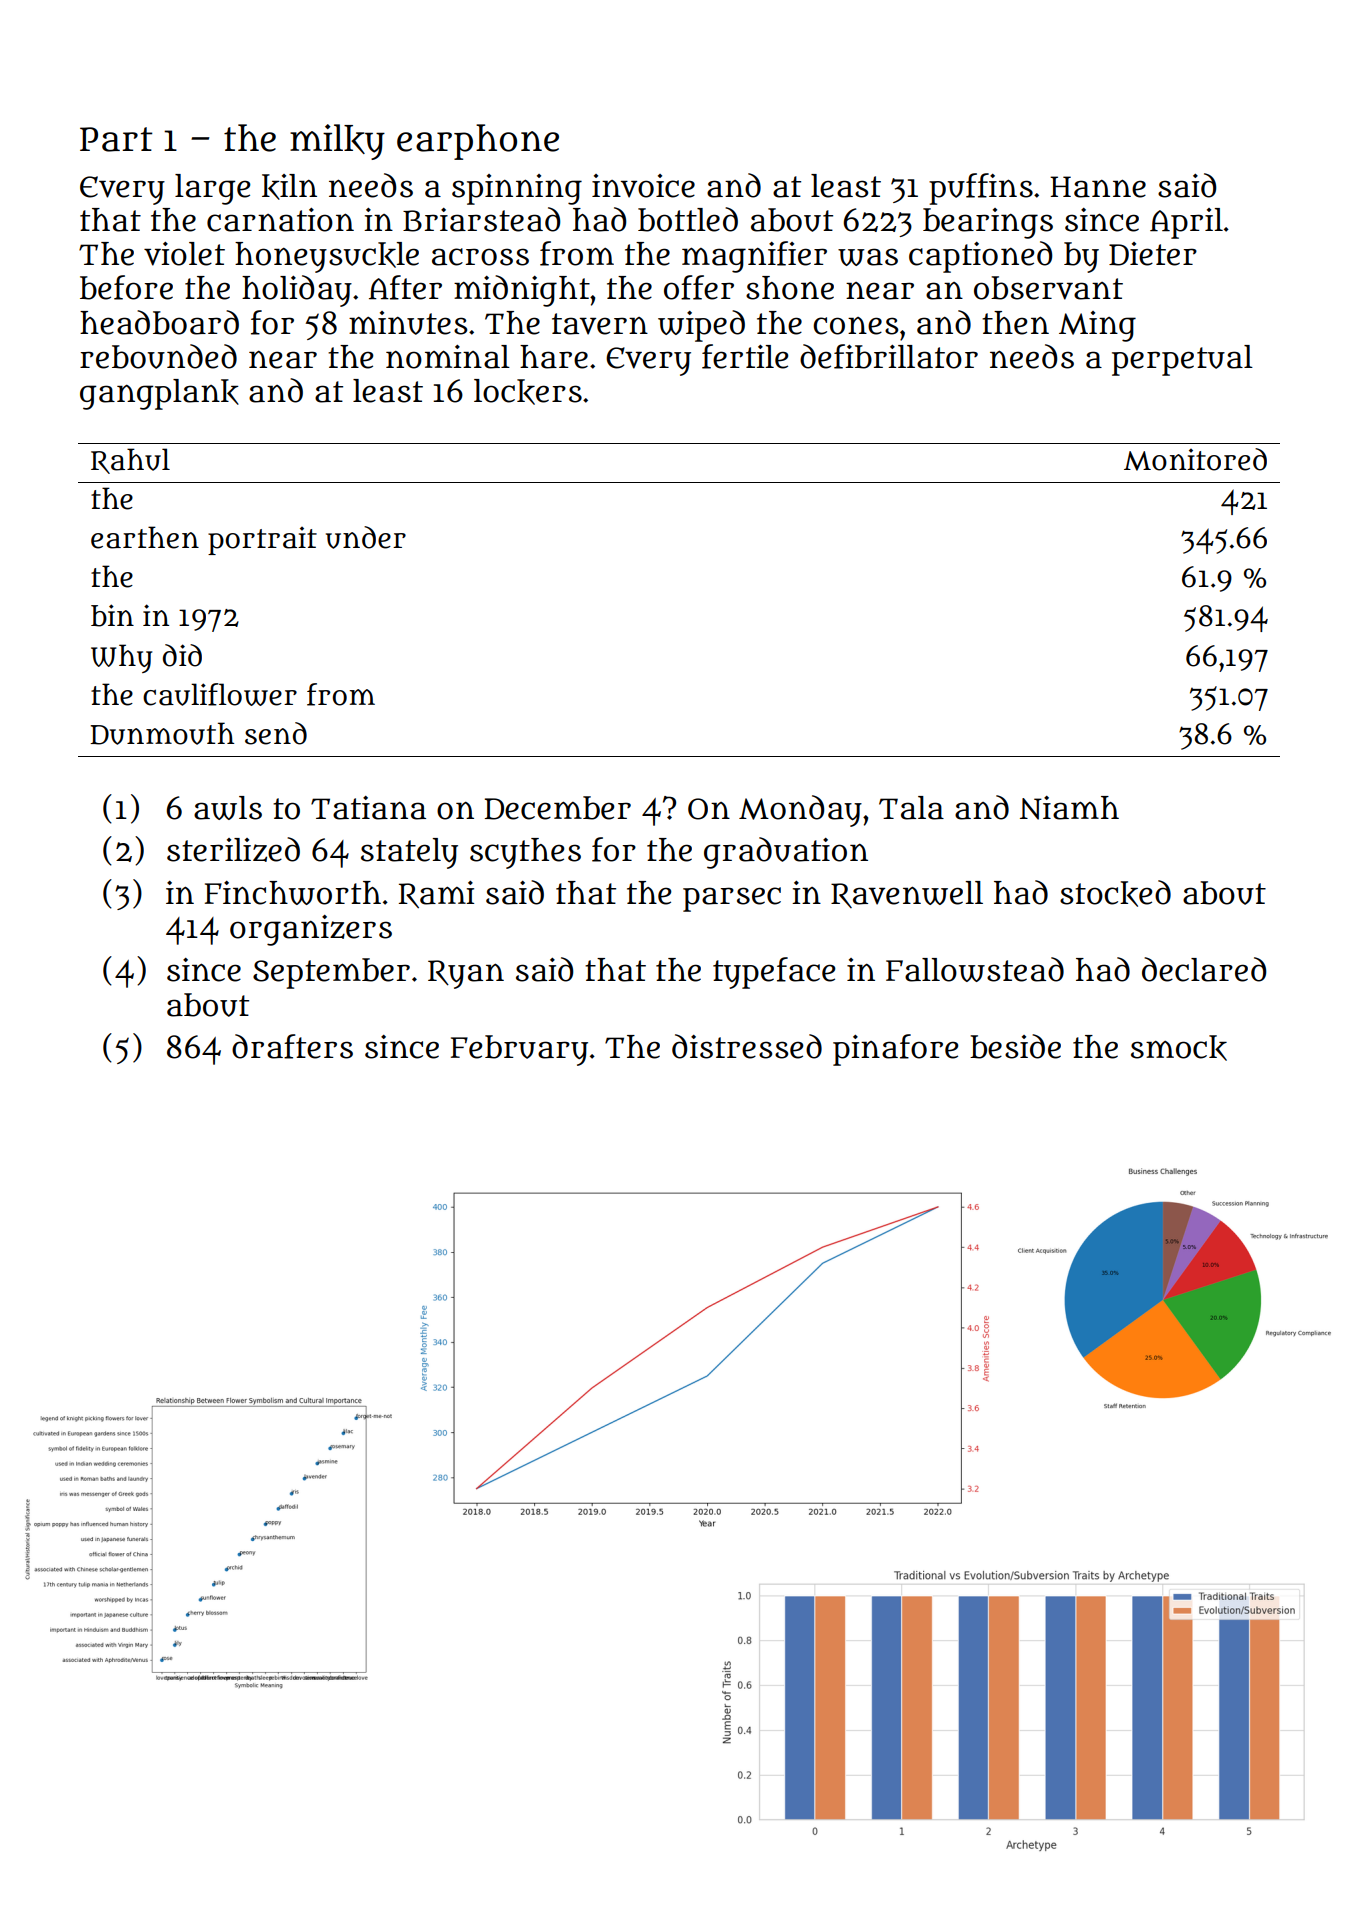  Describe the element at coordinates (466, 974) in the screenshot. I see `Ryan` at that location.
